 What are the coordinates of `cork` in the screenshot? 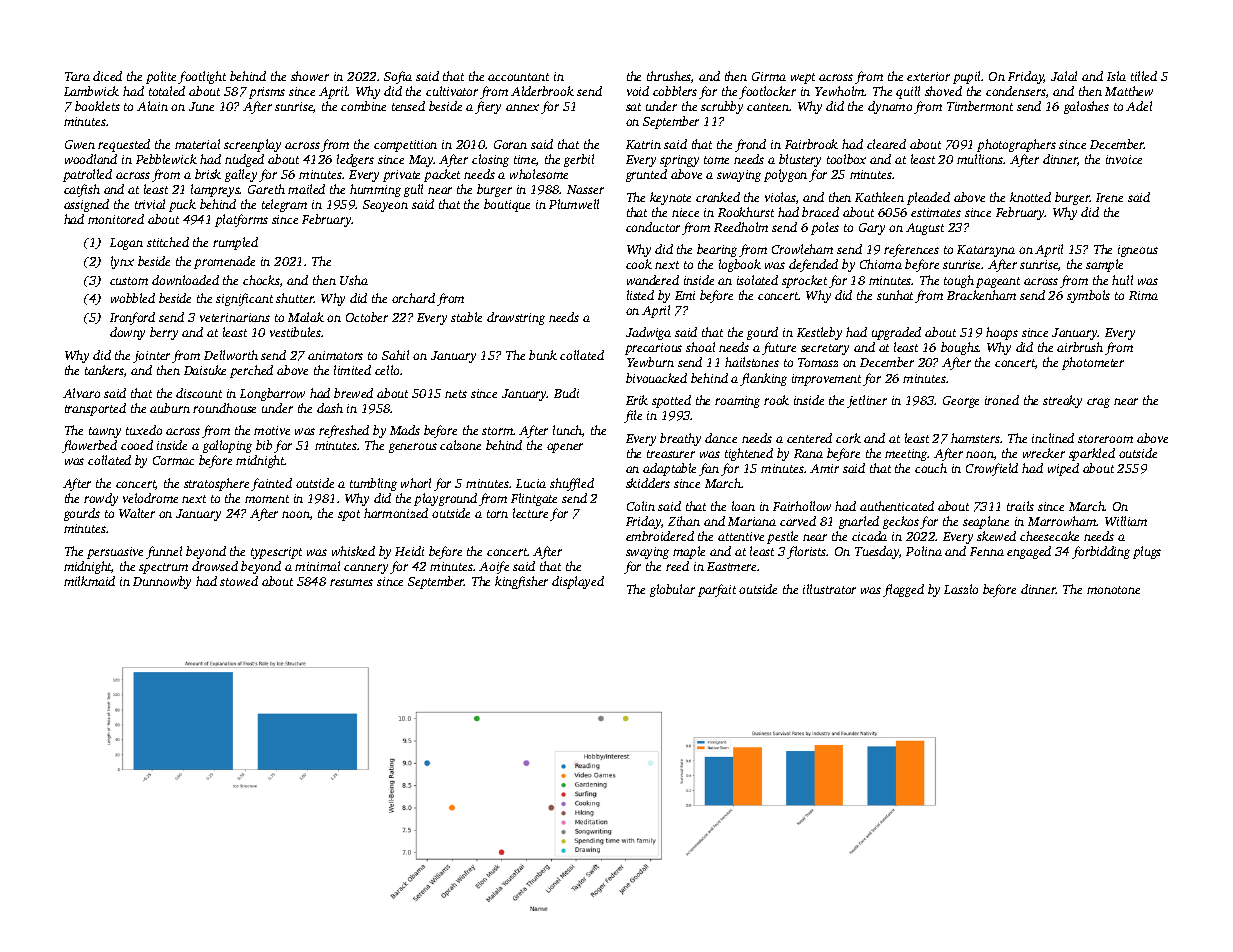 It's located at (848, 438).
